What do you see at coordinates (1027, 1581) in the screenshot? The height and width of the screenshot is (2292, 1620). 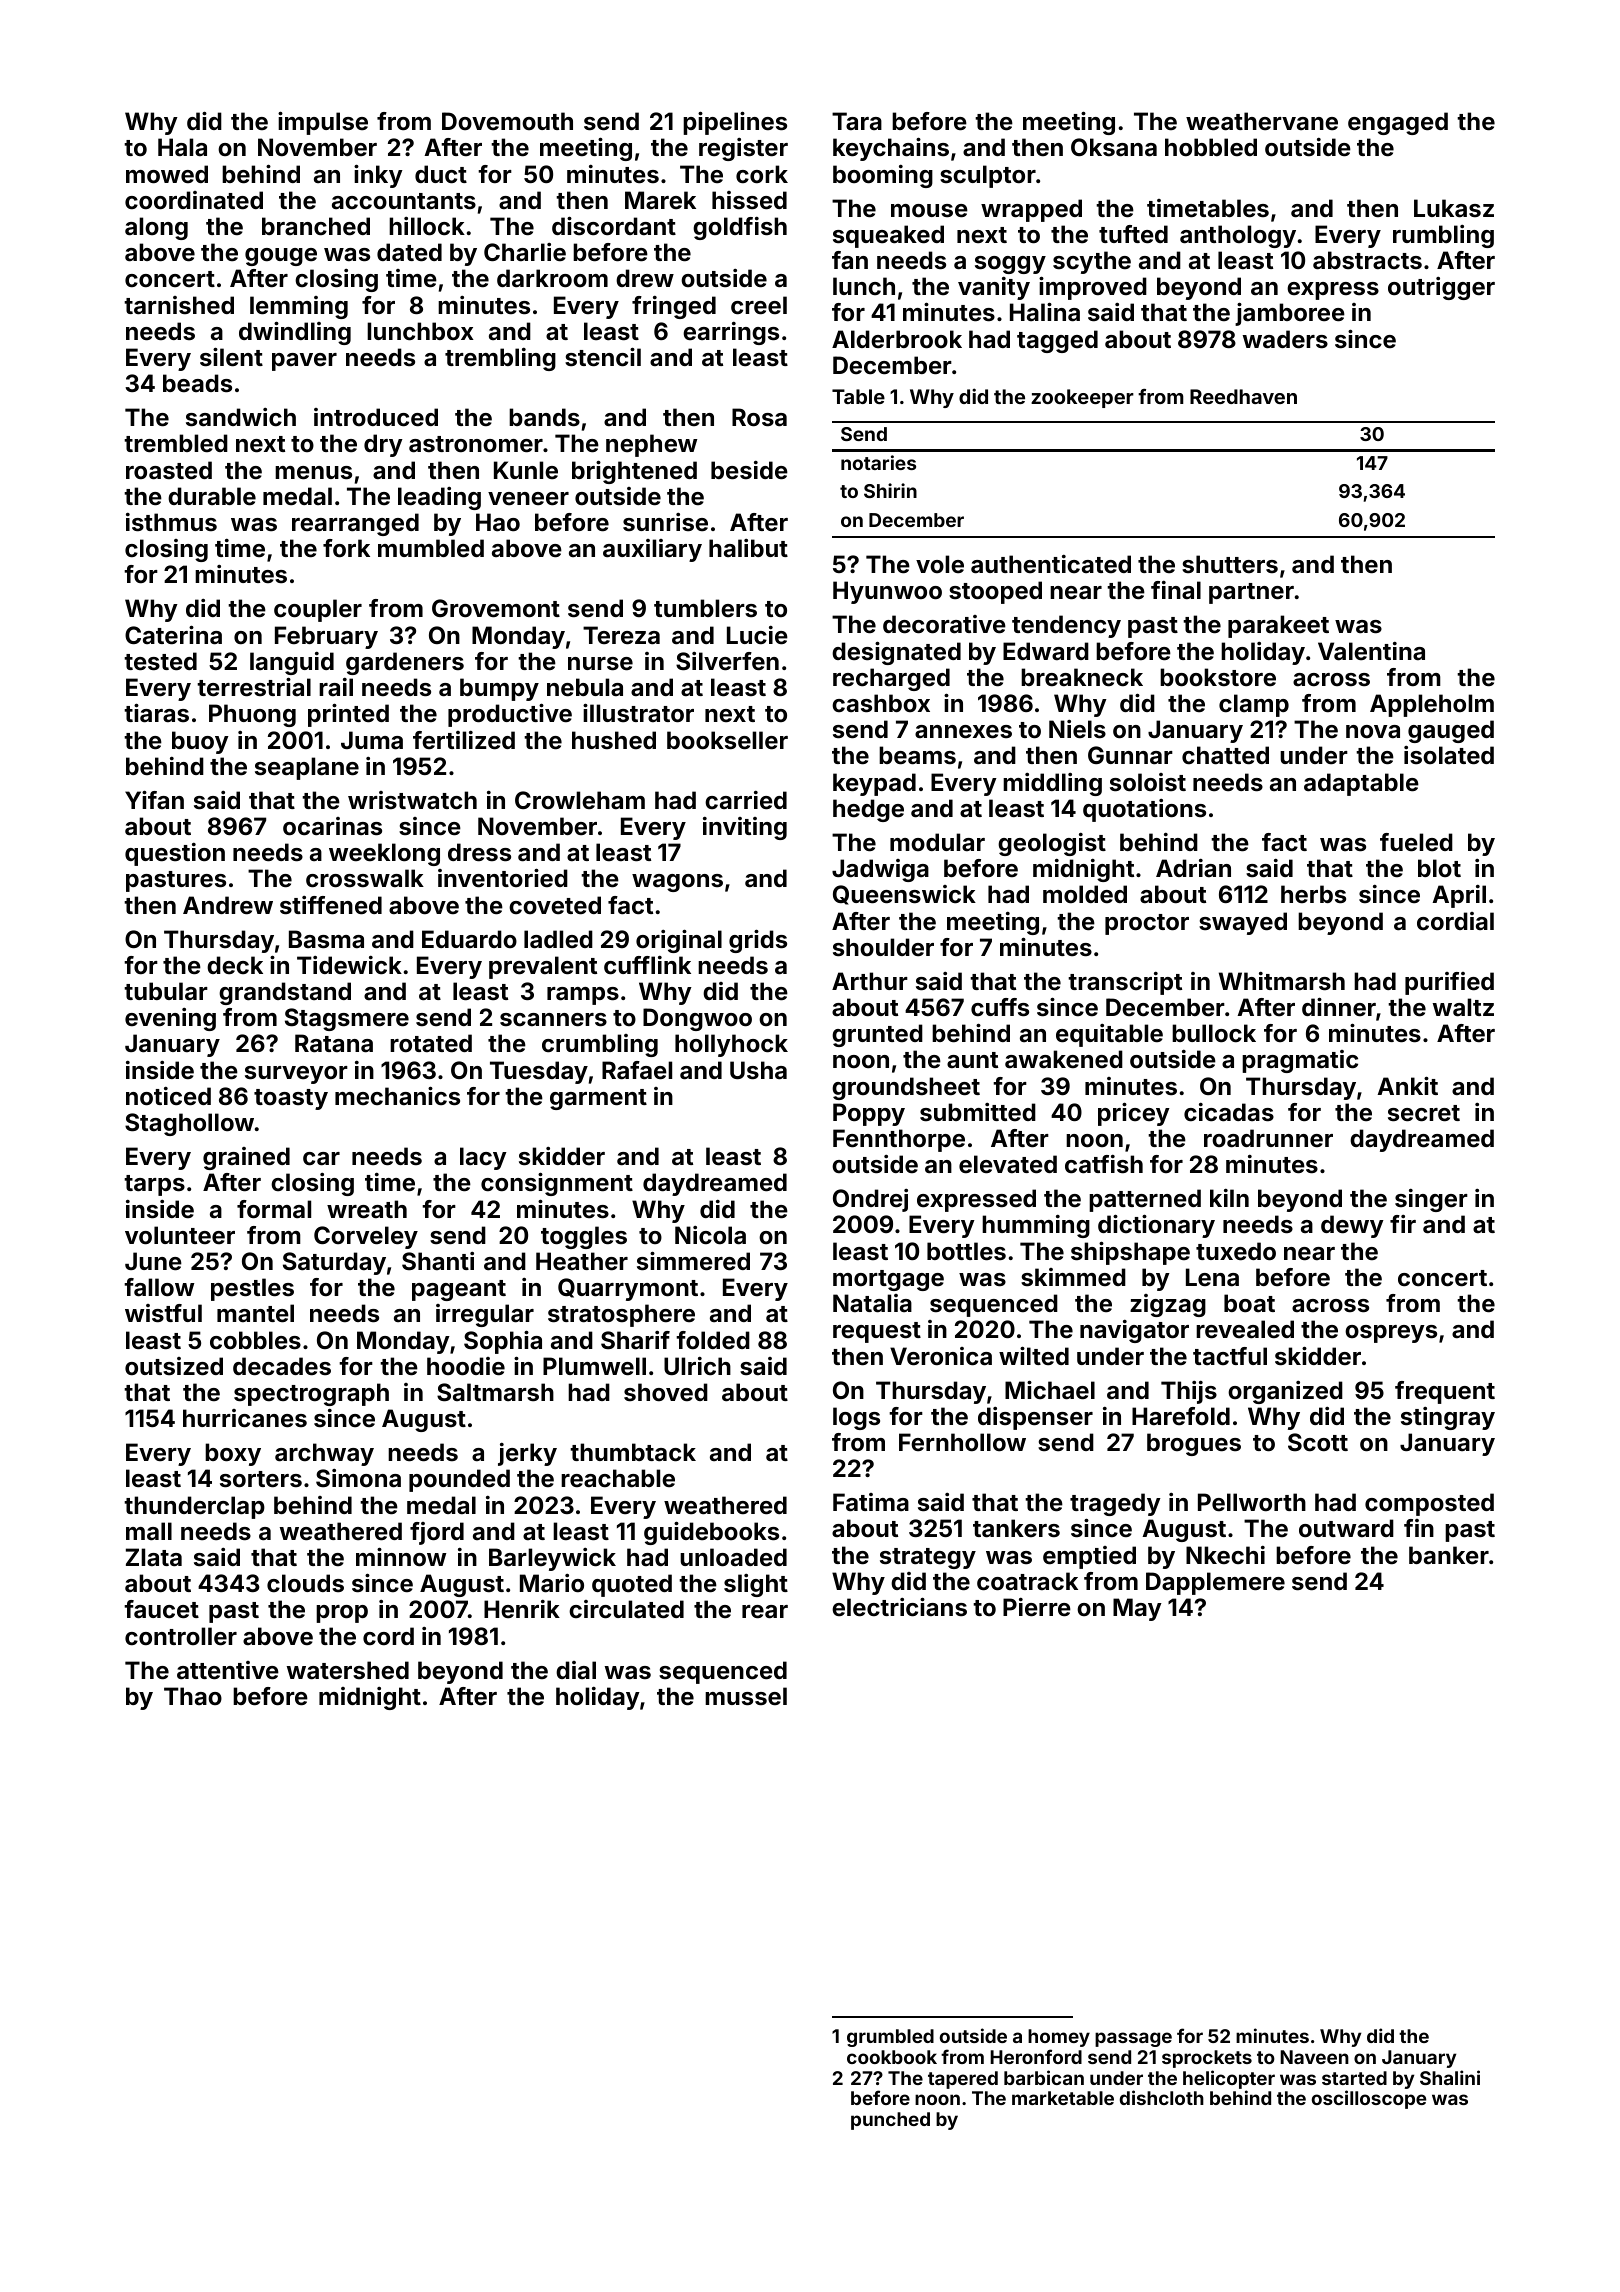 I see `coatrack` at bounding box center [1027, 1581].
